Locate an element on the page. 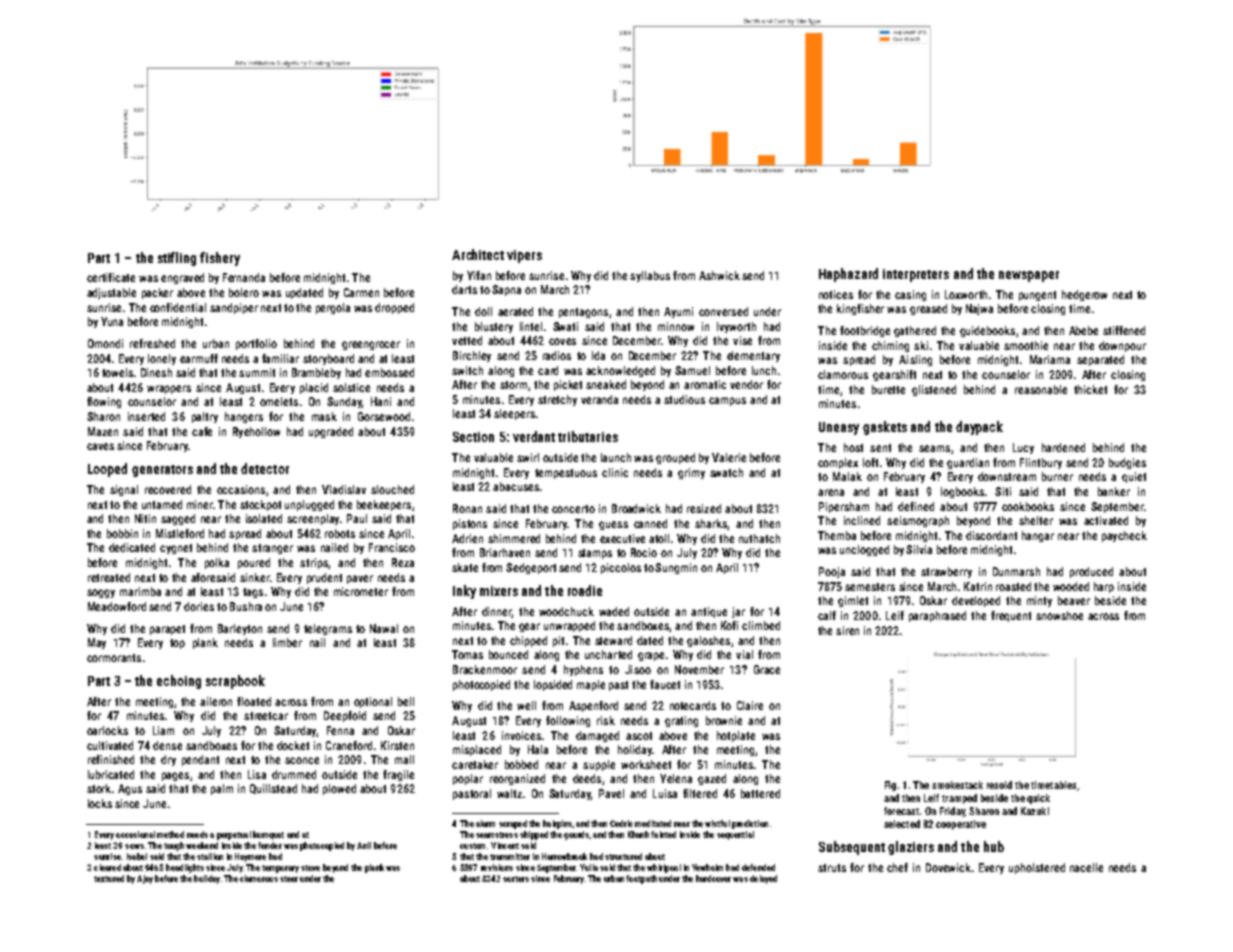 The width and height of the image is (1233, 952). Mariama is located at coordinates (1050, 359).
